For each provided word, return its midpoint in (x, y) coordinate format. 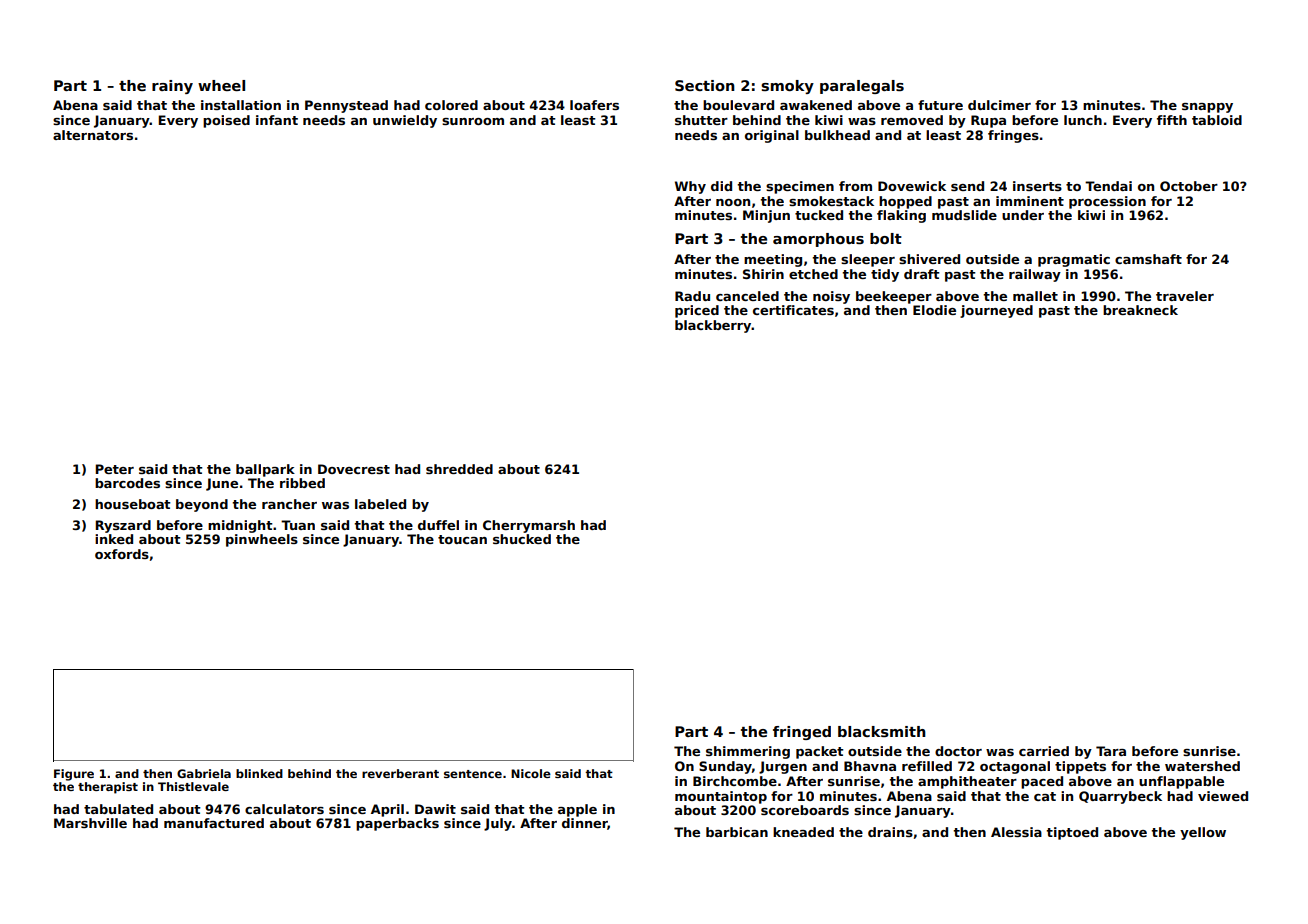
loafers (594, 105)
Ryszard (123, 526)
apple (577, 810)
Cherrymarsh (529, 526)
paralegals (862, 87)
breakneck (1140, 310)
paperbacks (397, 824)
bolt (886, 238)
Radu (692, 296)
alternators (93, 135)
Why (690, 187)
